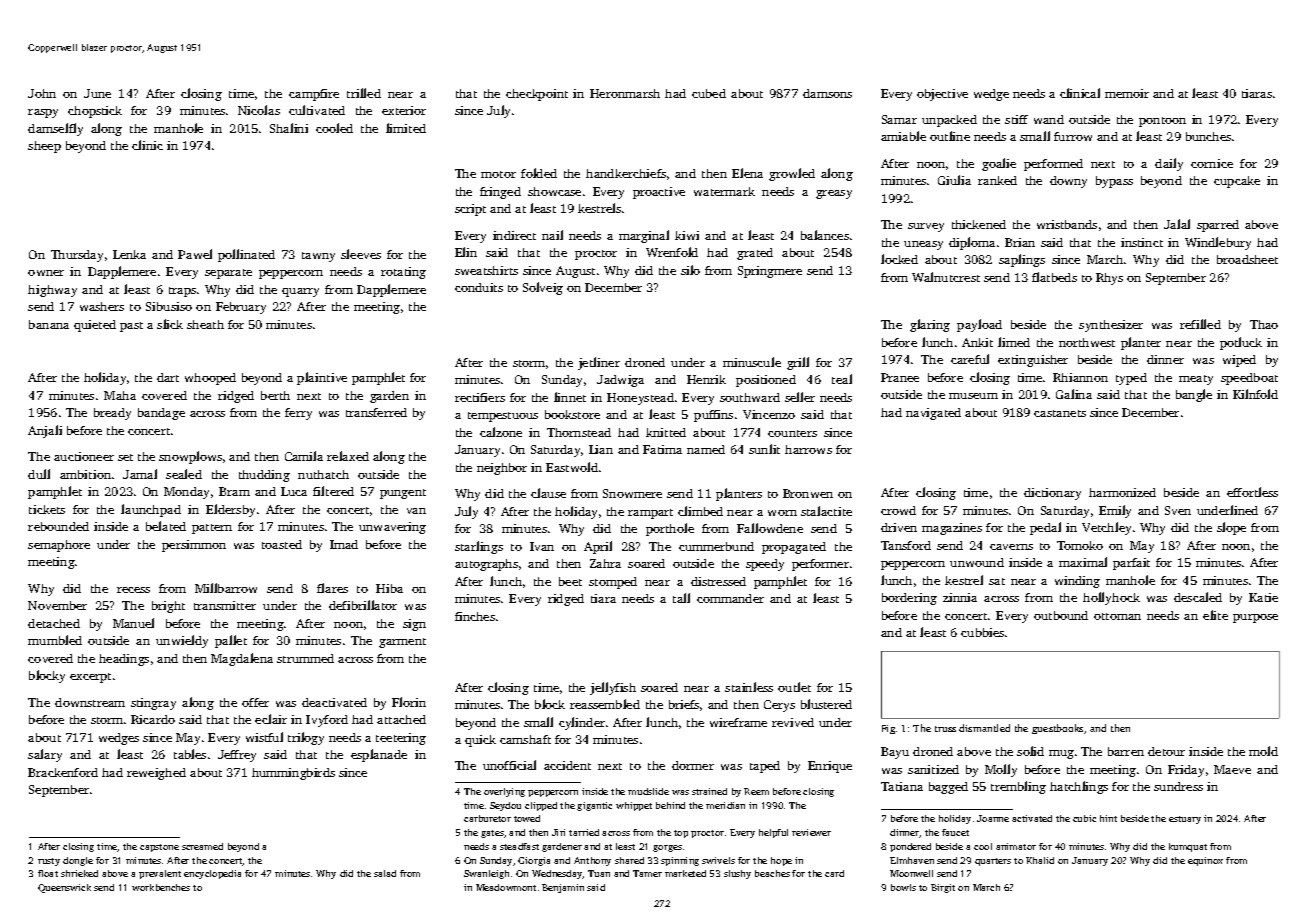 The height and width of the page is (924, 1308). What do you see at coordinates (1054, 277) in the page?
I see `flatbeds` at bounding box center [1054, 277].
